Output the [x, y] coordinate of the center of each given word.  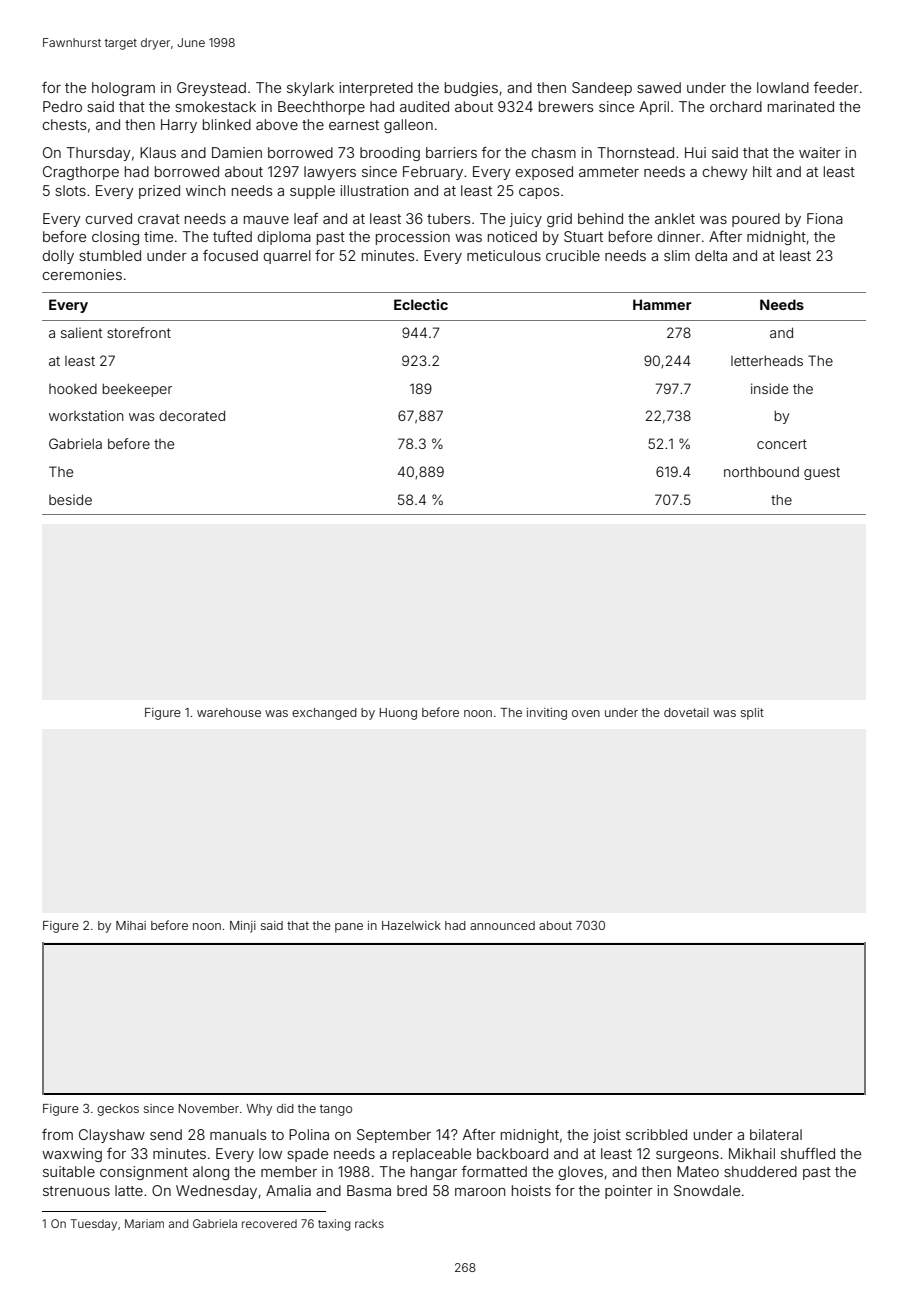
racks [369, 1223]
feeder [836, 87]
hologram [123, 89]
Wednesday [216, 1192]
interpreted [376, 89]
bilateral [776, 1134]
